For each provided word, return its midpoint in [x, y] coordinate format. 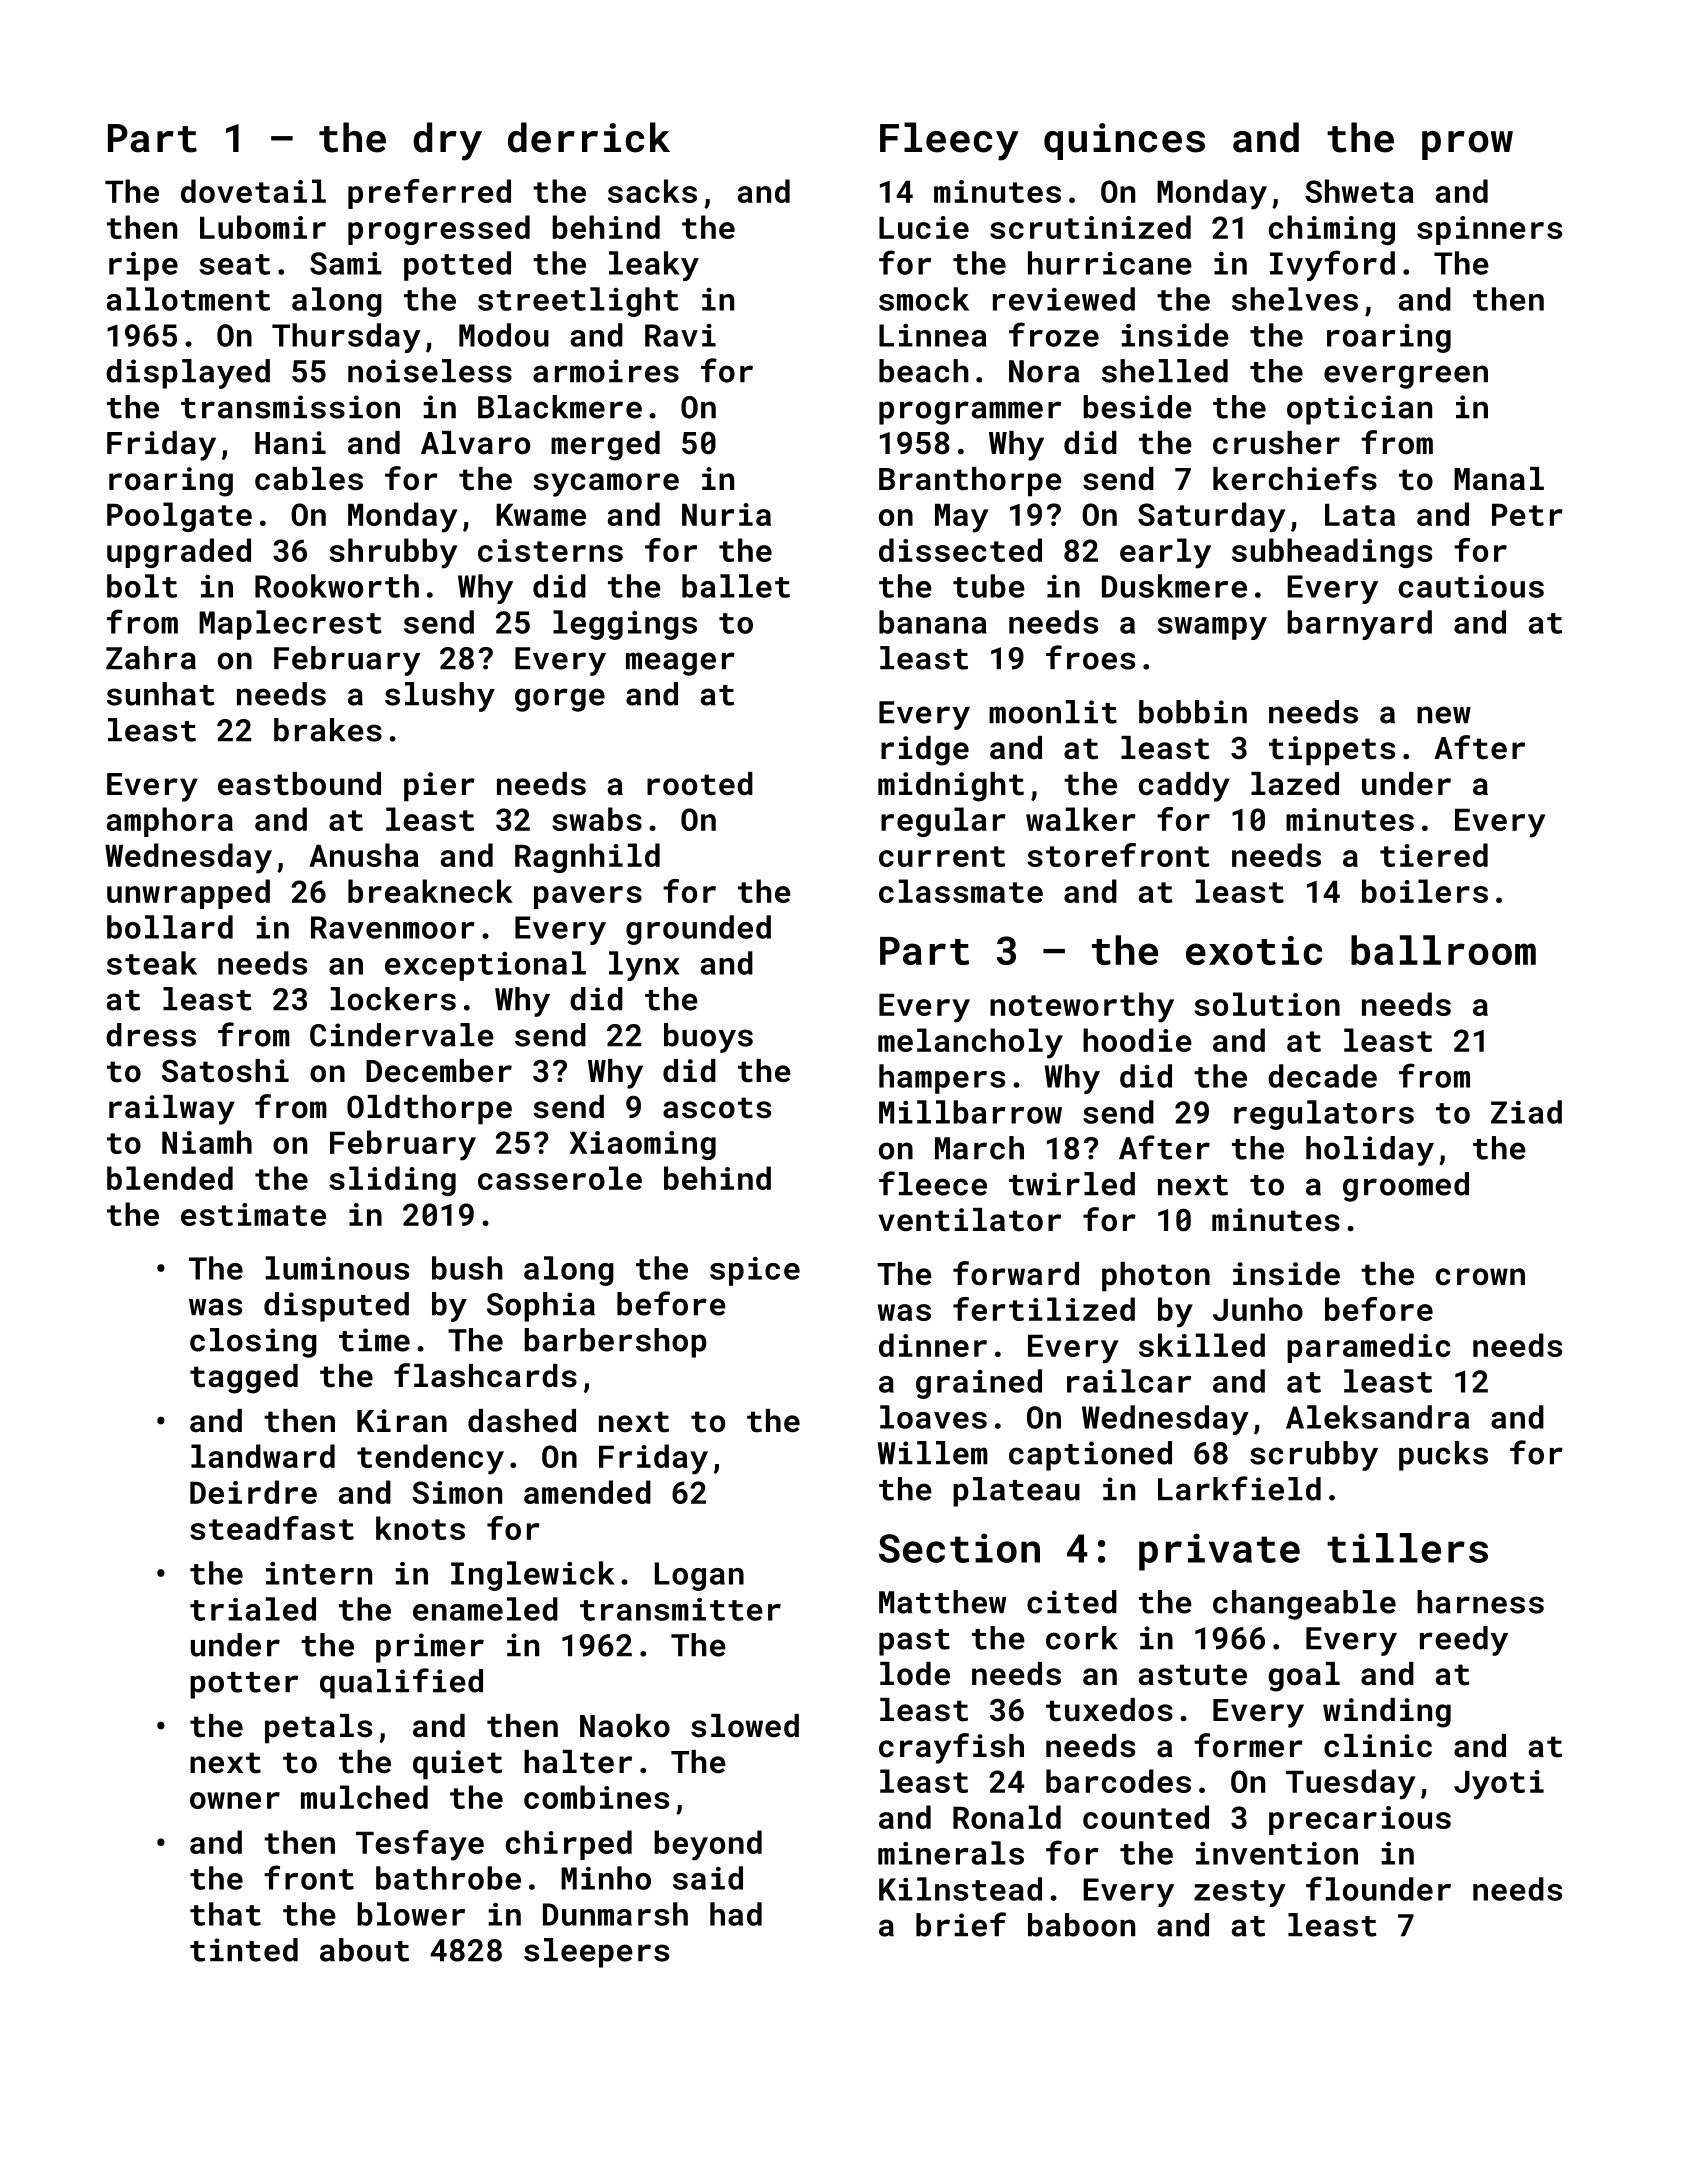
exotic [1254, 950]
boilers [1425, 891]
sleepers [596, 1953]
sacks [652, 191]
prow [1467, 145]
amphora [170, 822]
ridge [925, 751]
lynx [644, 966]
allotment [188, 299]
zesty [1240, 1893]
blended [170, 1178]
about [364, 1950]
